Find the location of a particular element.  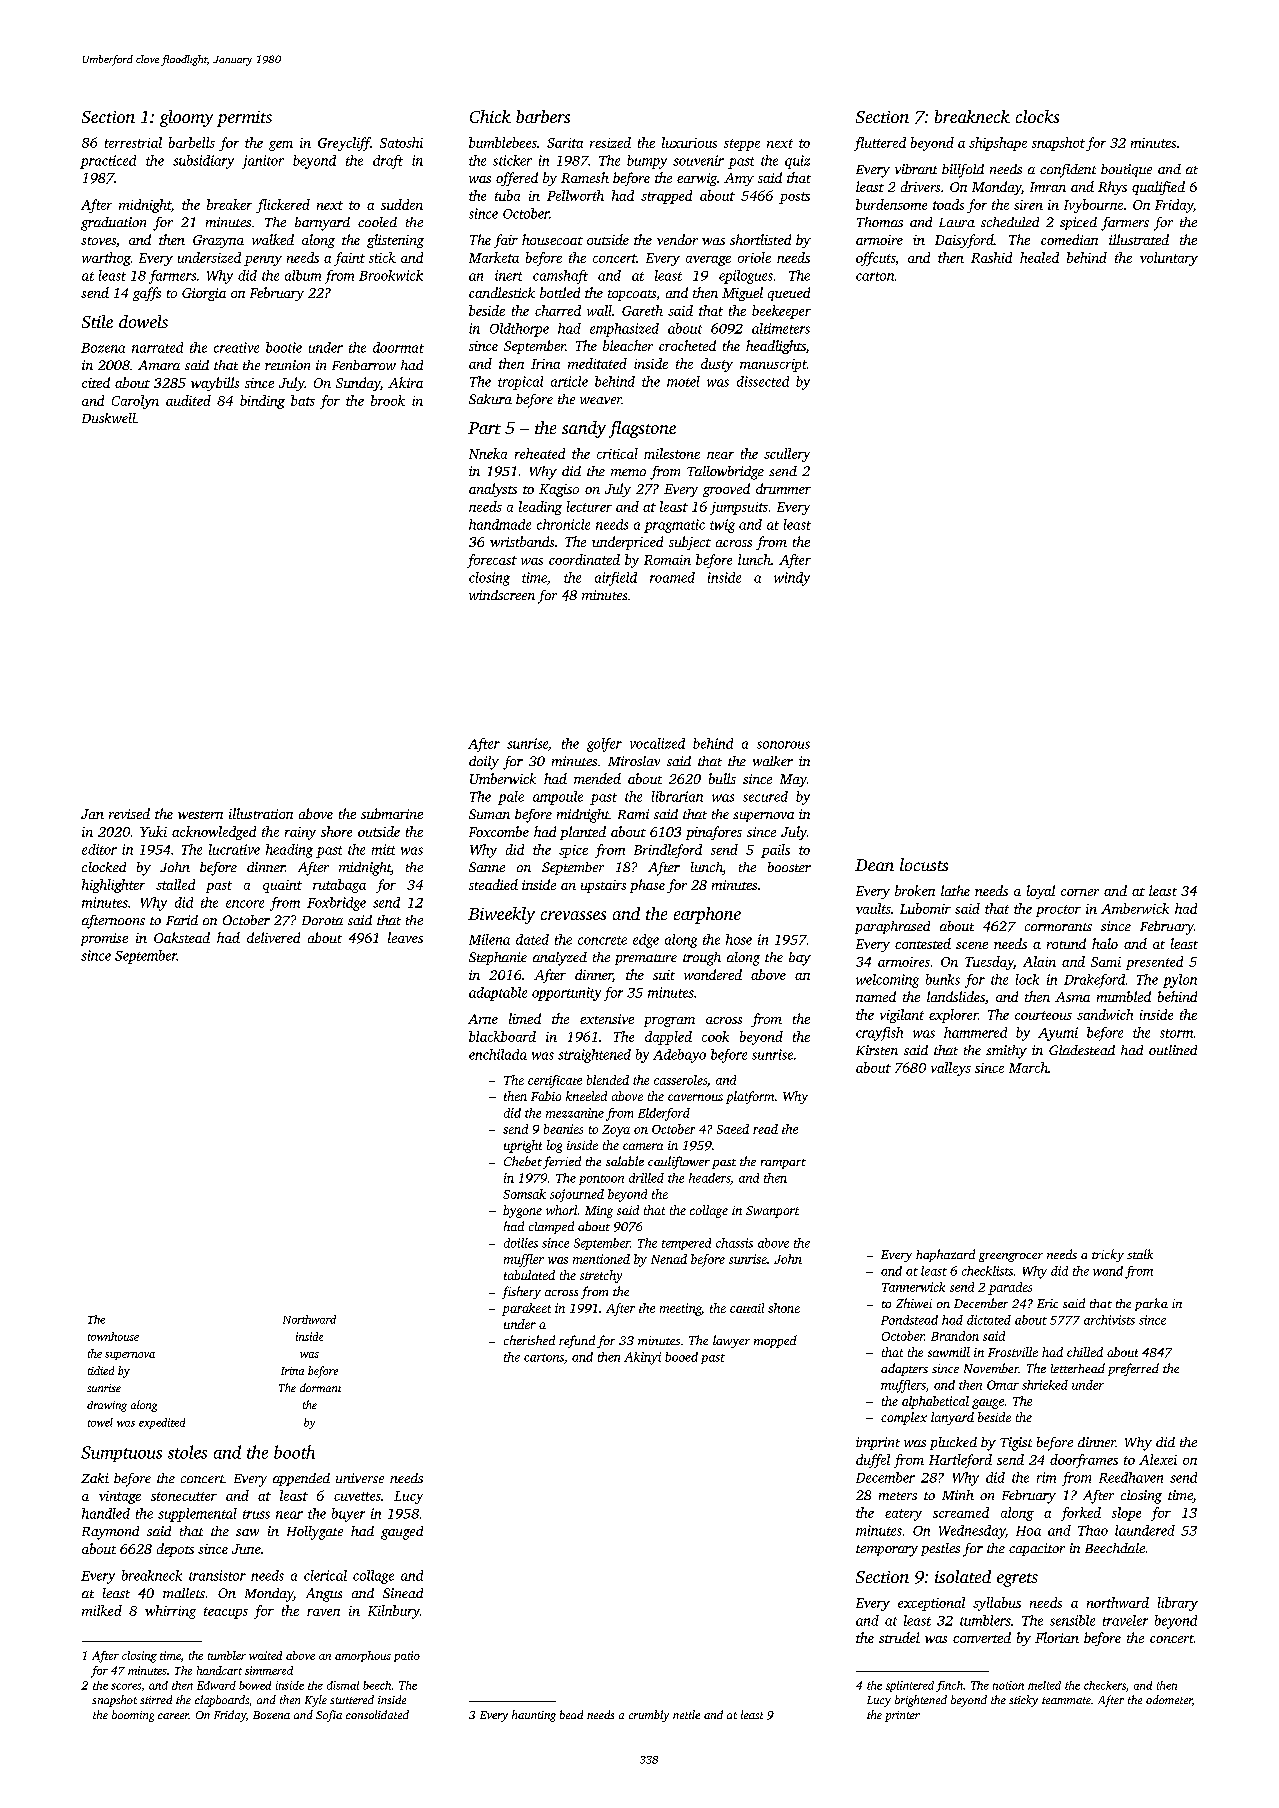

career is located at coordinates (173, 1716).
